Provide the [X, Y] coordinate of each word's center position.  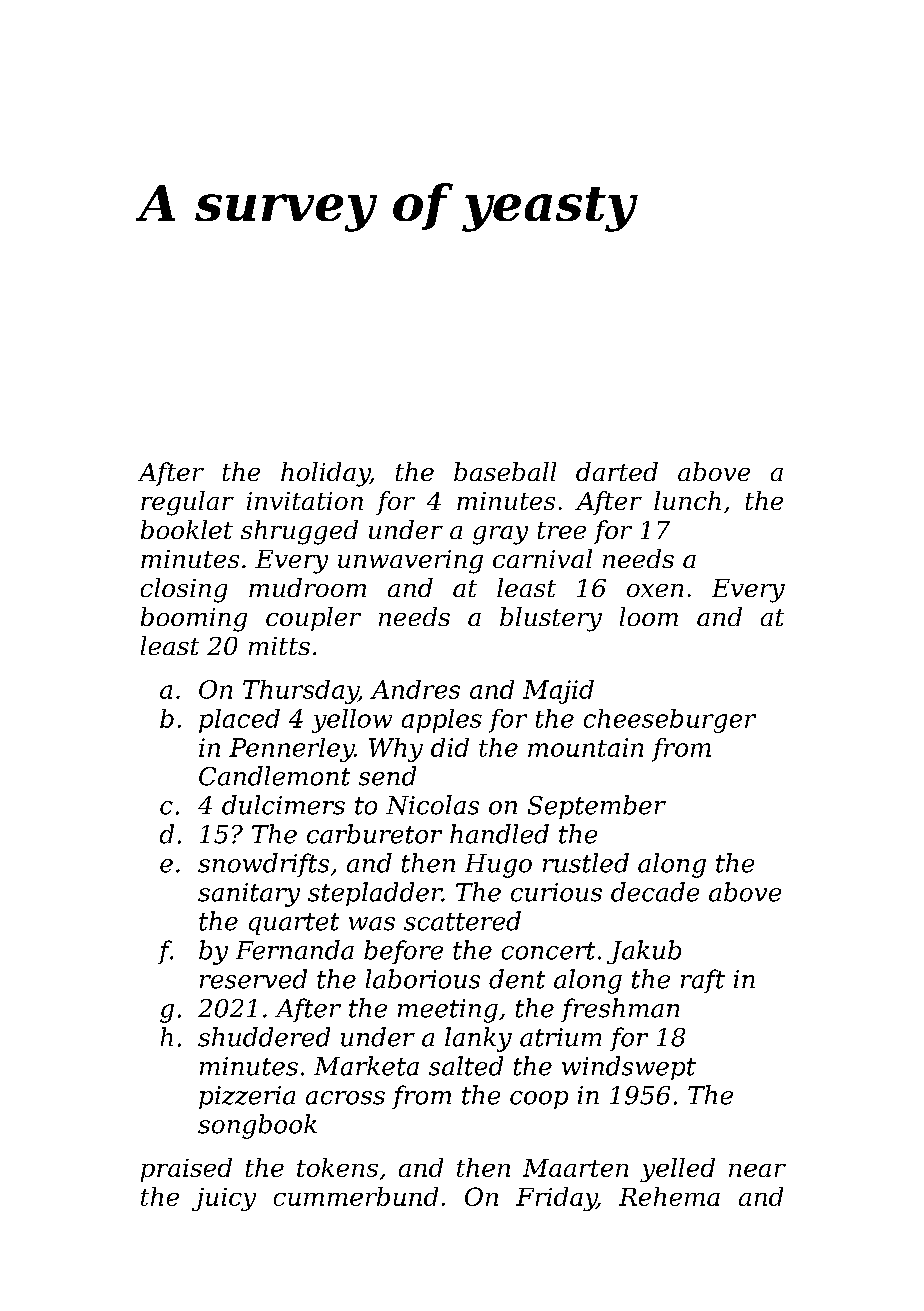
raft [703, 981]
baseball [505, 471]
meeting [448, 1011]
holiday [325, 474]
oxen [655, 590]
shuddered [264, 1037]
